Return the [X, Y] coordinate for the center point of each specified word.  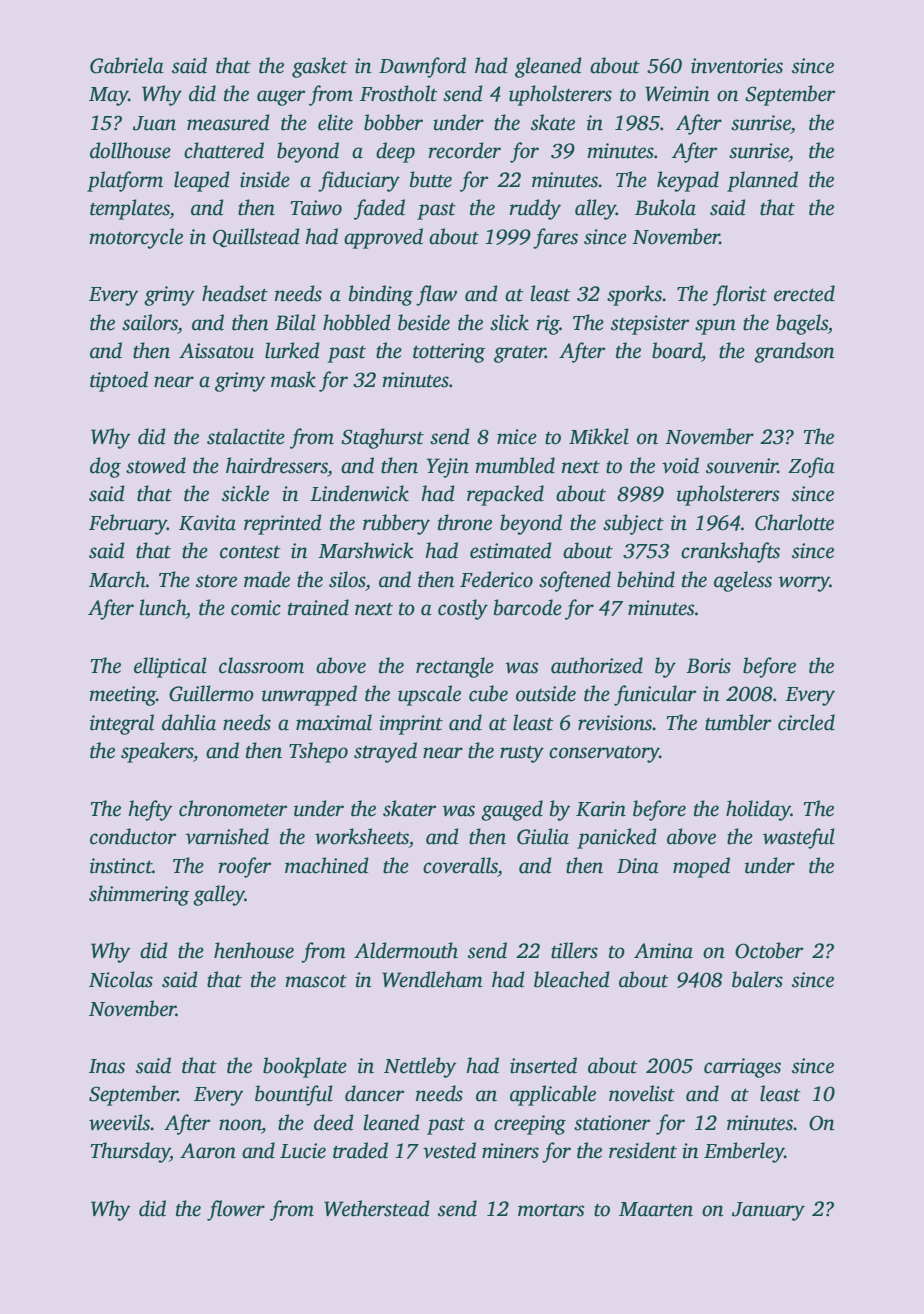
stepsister [650, 325]
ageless [743, 581]
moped [701, 867]
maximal [334, 722]
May [108, 96]
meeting [122, 696]
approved [383, 238]
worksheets [362, 836]
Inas [107, 1066]
